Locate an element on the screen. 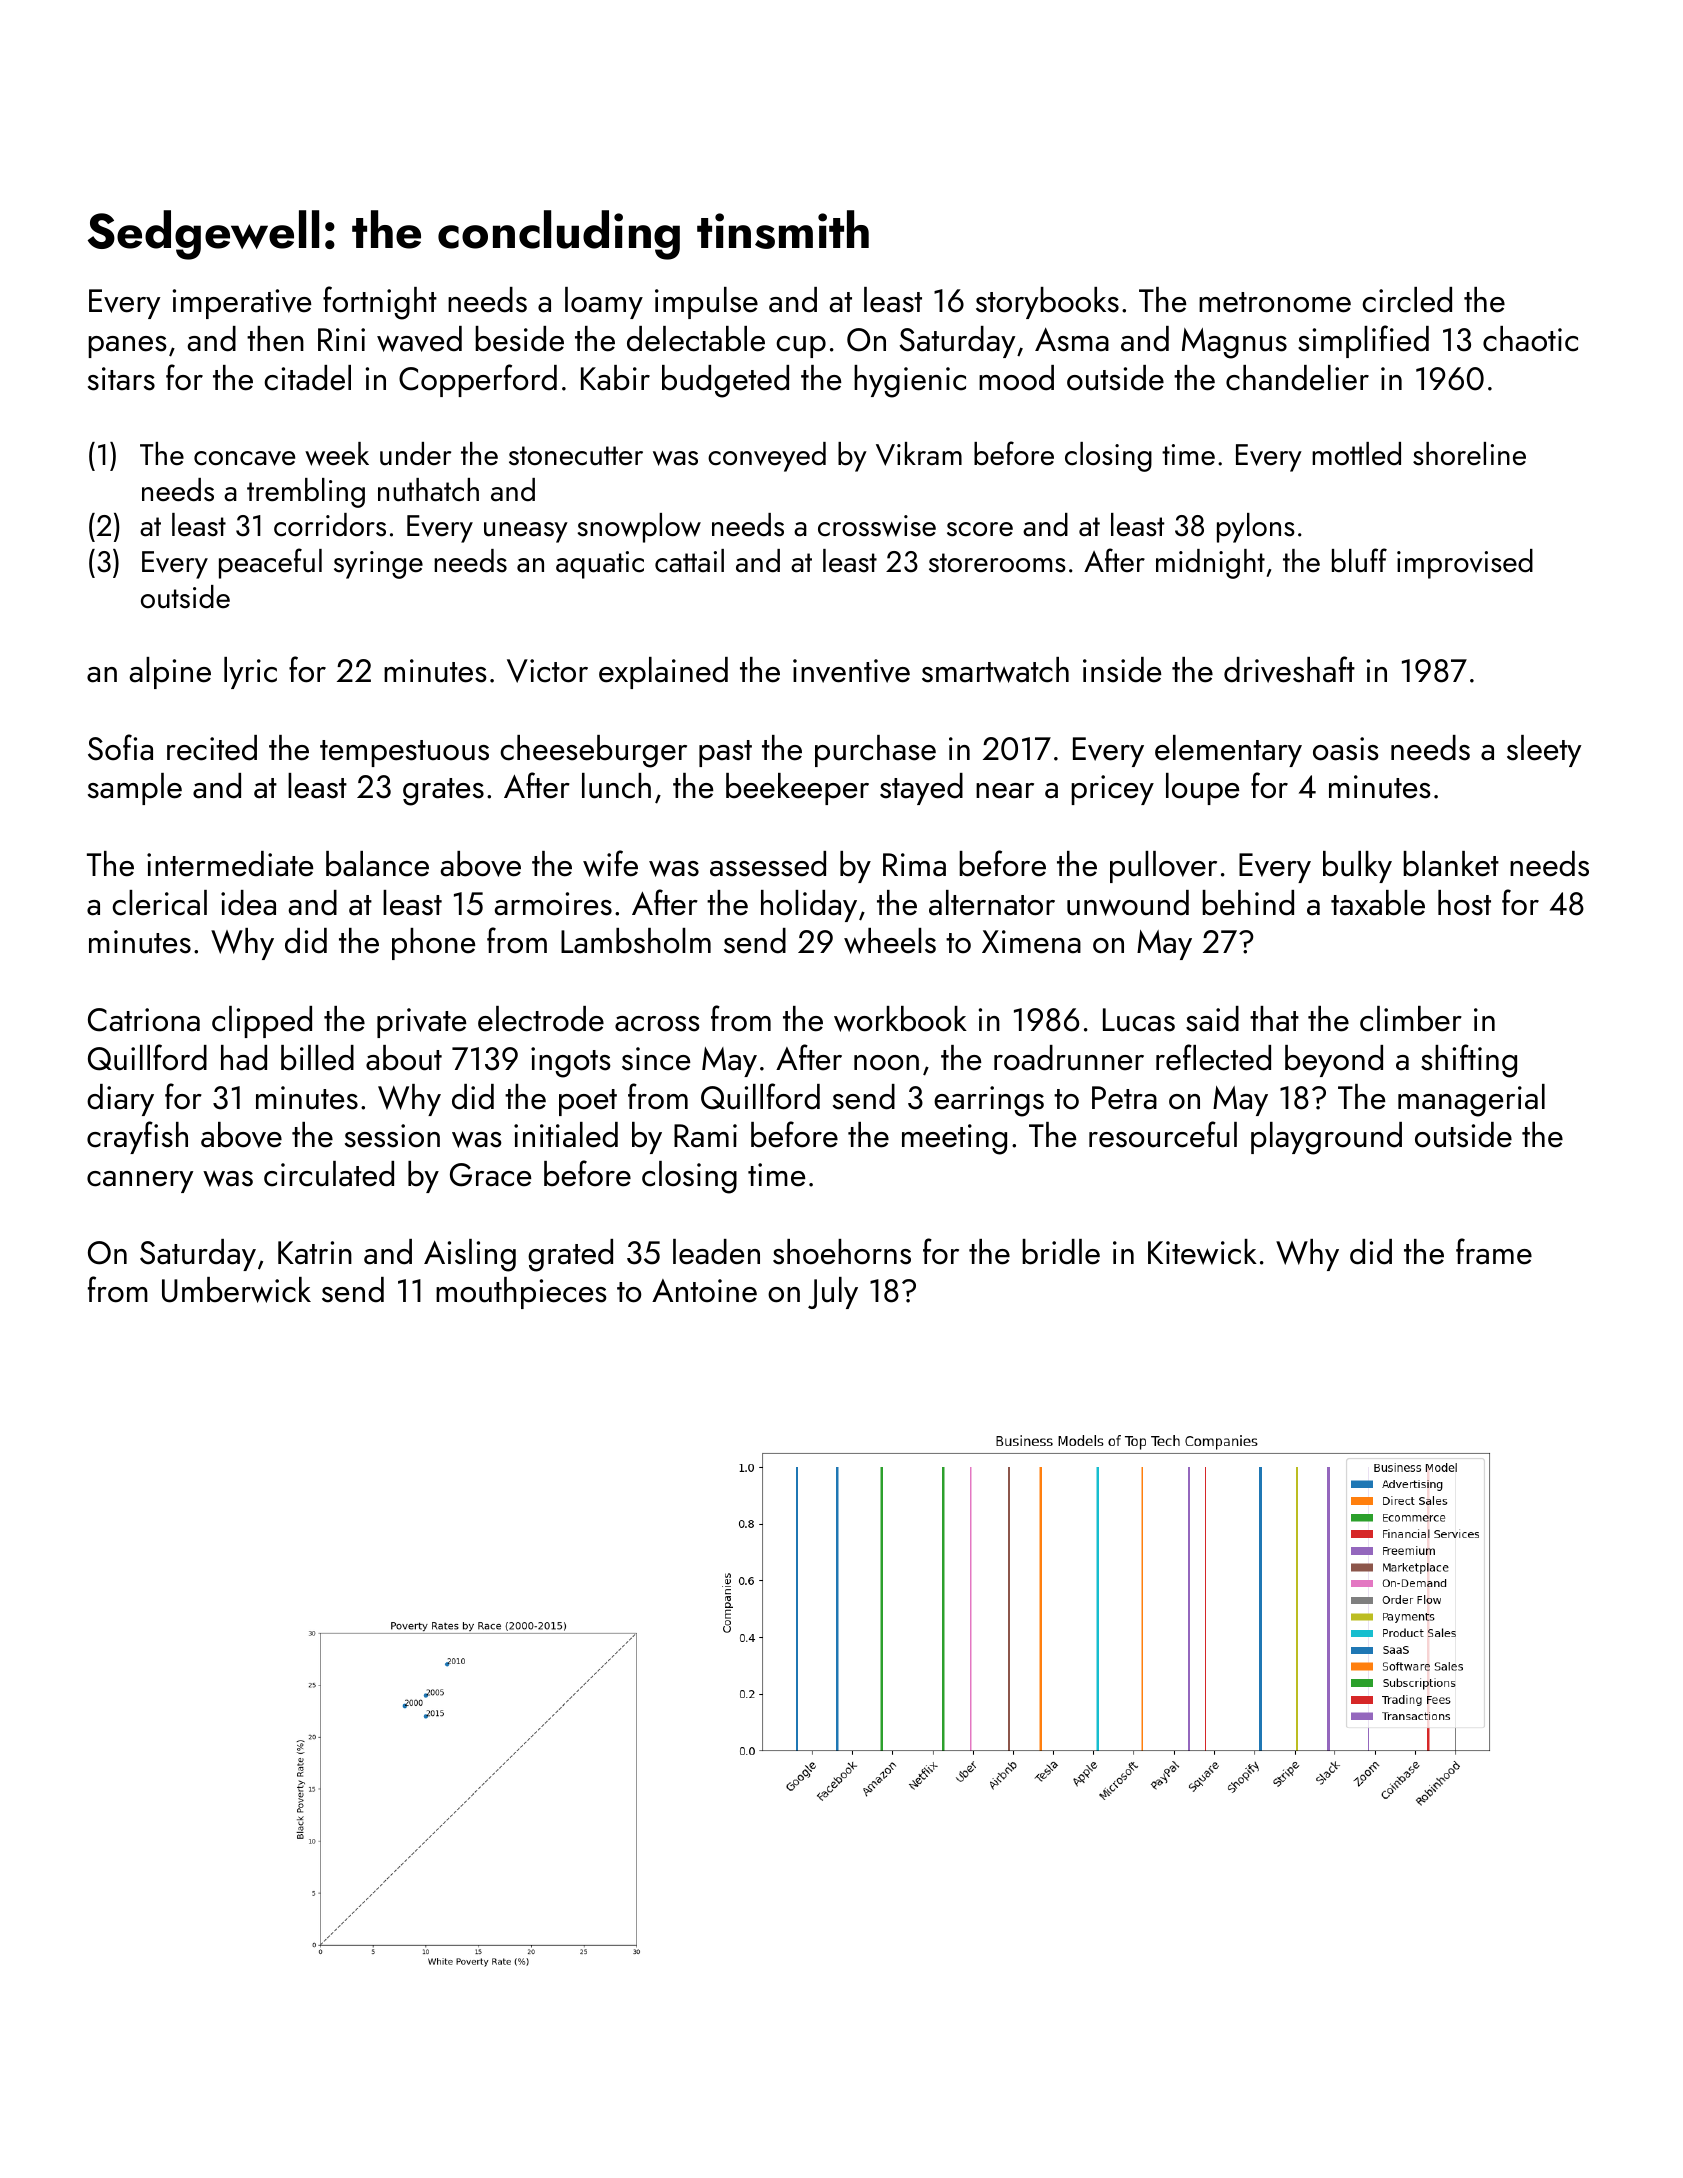  intermediate is located at coordinates (230, 864).
